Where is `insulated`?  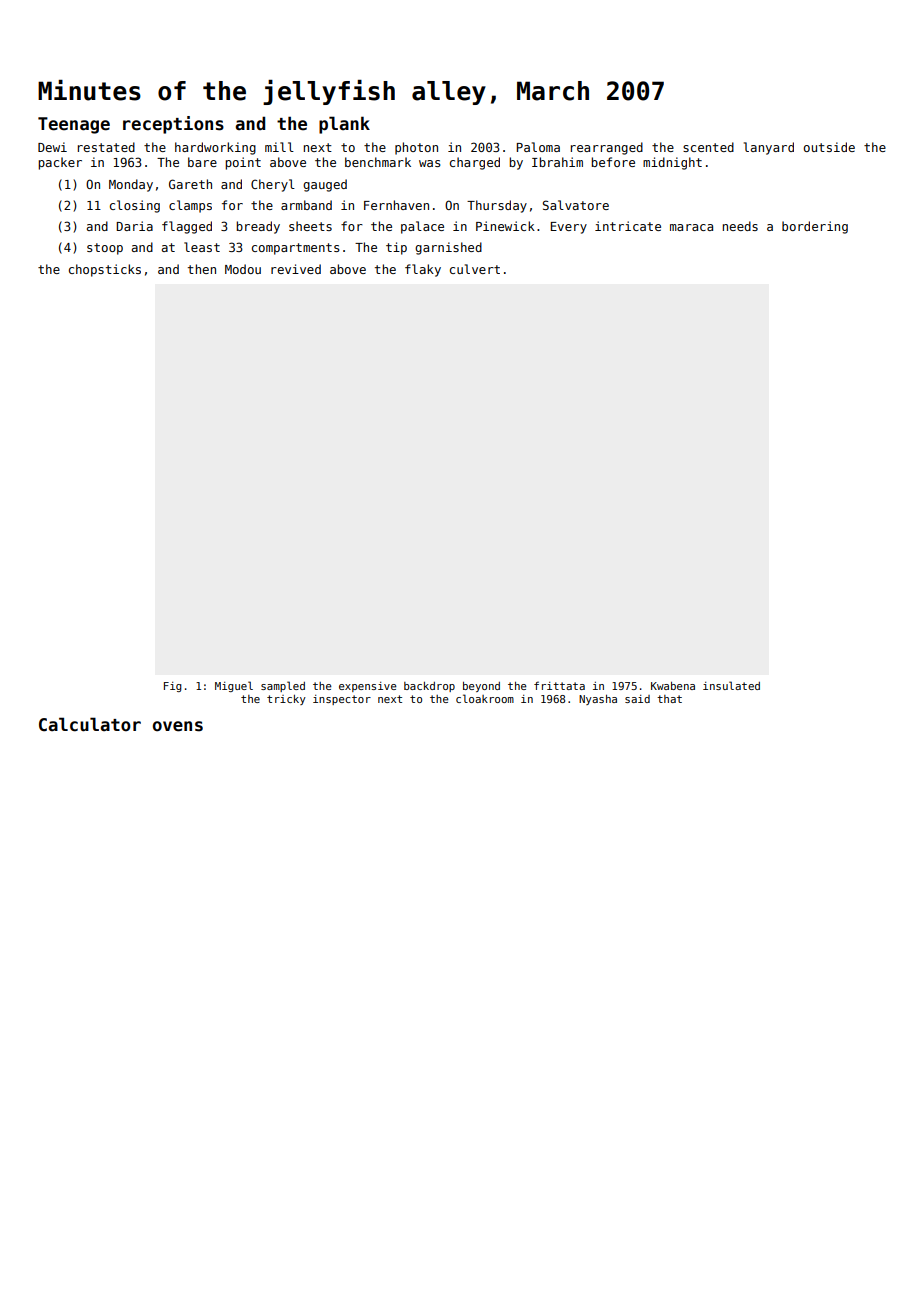 insulated is located at coordinates (731, 685).
